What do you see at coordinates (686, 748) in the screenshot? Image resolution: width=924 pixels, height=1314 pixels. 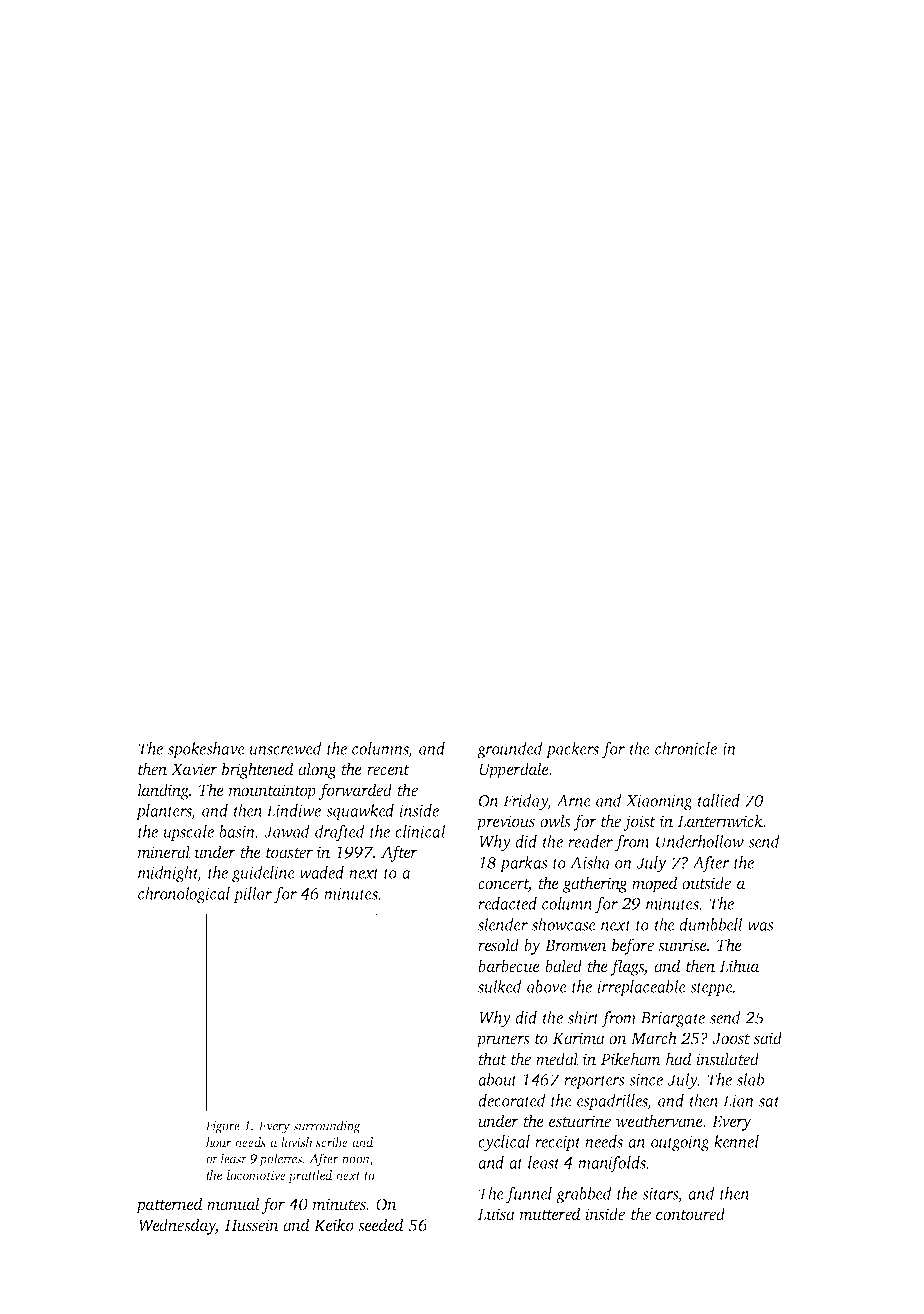 I see `chronicle` at bounding box center [686, 748].
